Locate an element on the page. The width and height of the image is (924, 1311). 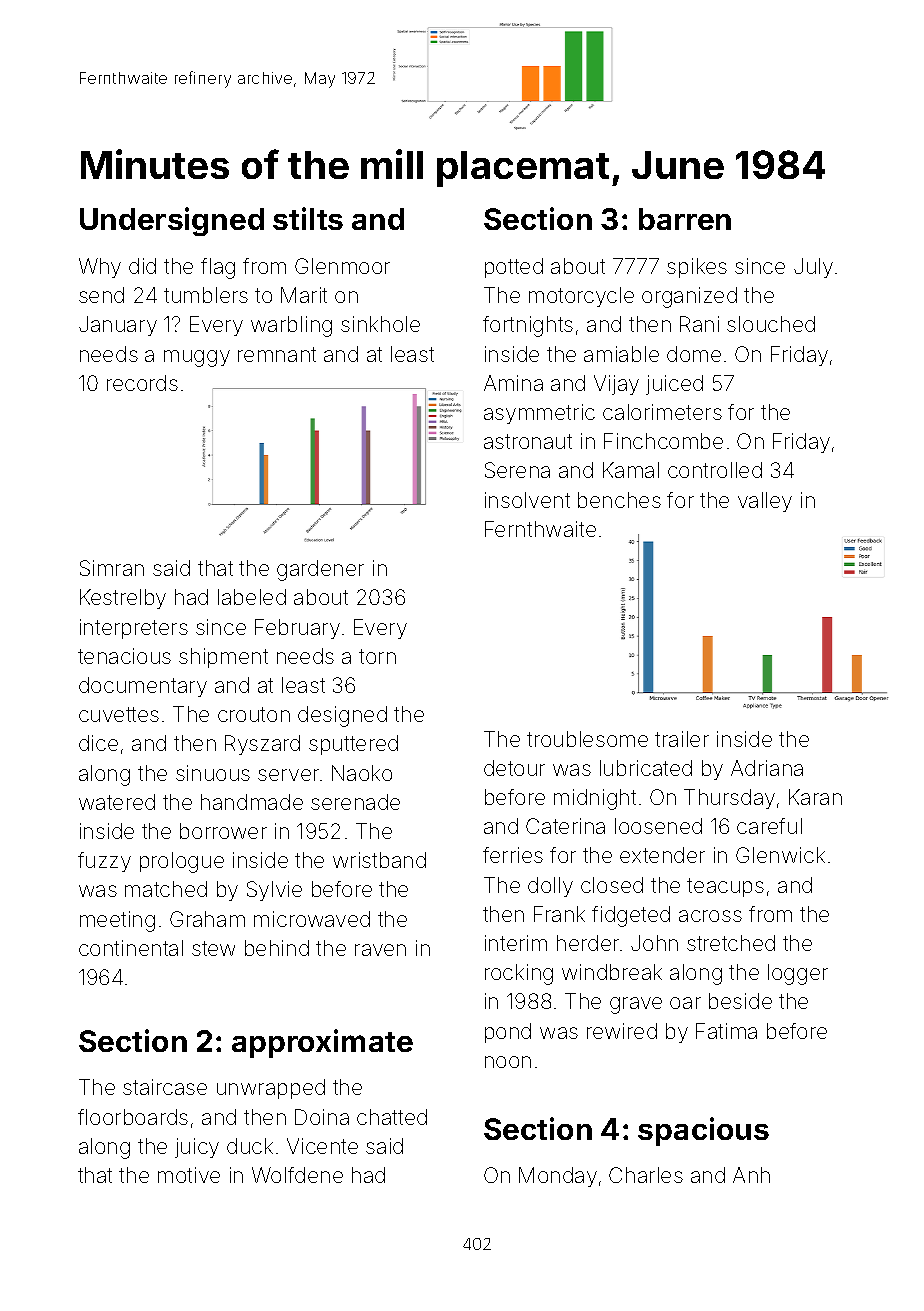
valley is located at coordinates (765, 502).
